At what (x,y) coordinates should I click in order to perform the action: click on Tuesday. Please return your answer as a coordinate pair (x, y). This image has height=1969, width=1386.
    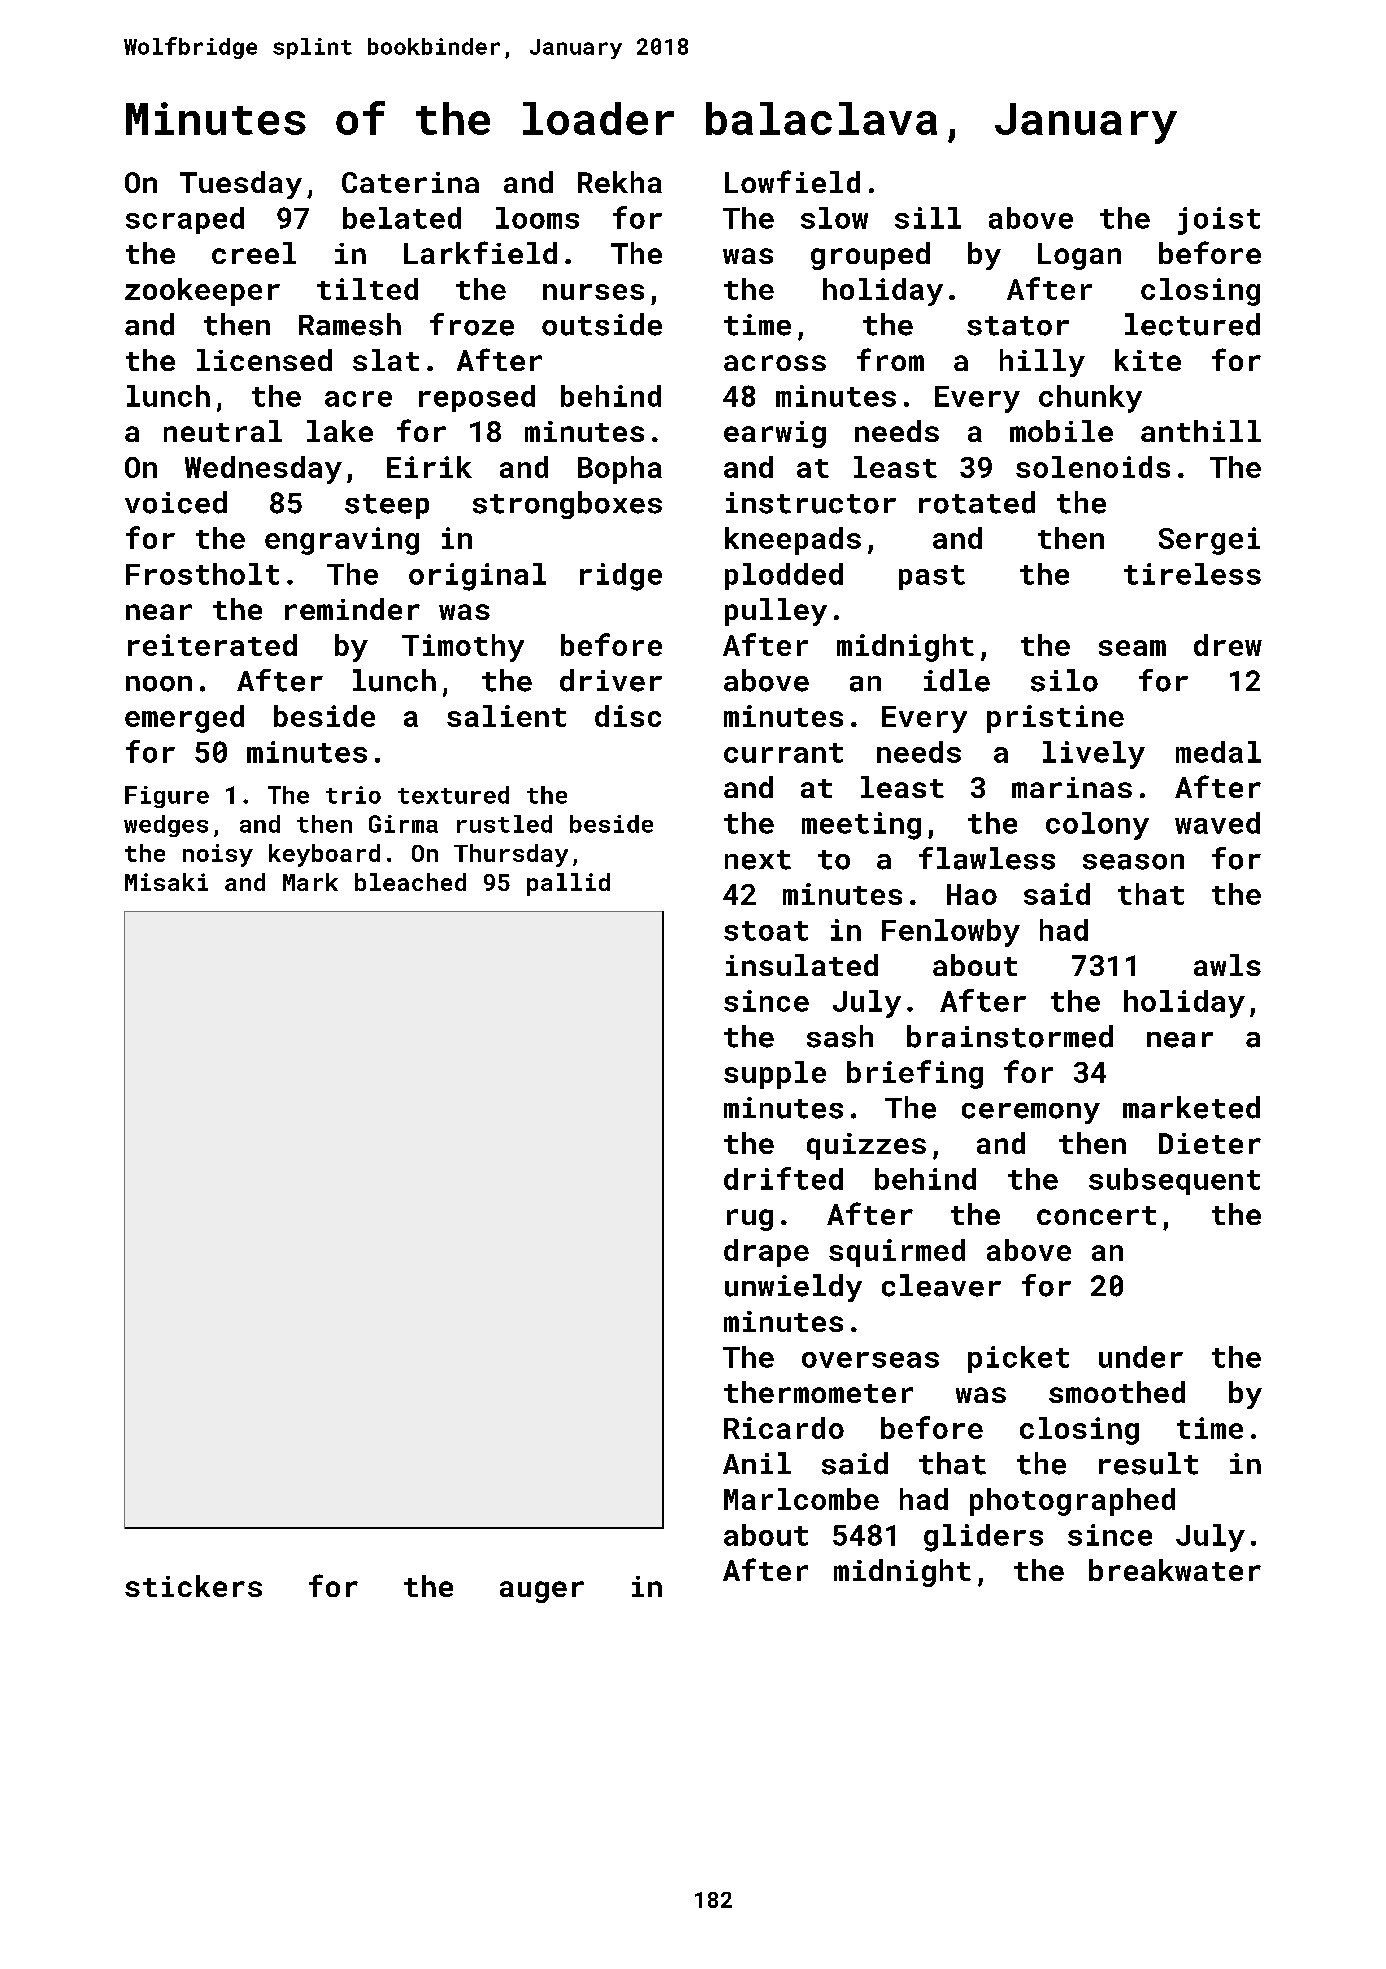
    Looking at the image, I should click on (241, 185).
